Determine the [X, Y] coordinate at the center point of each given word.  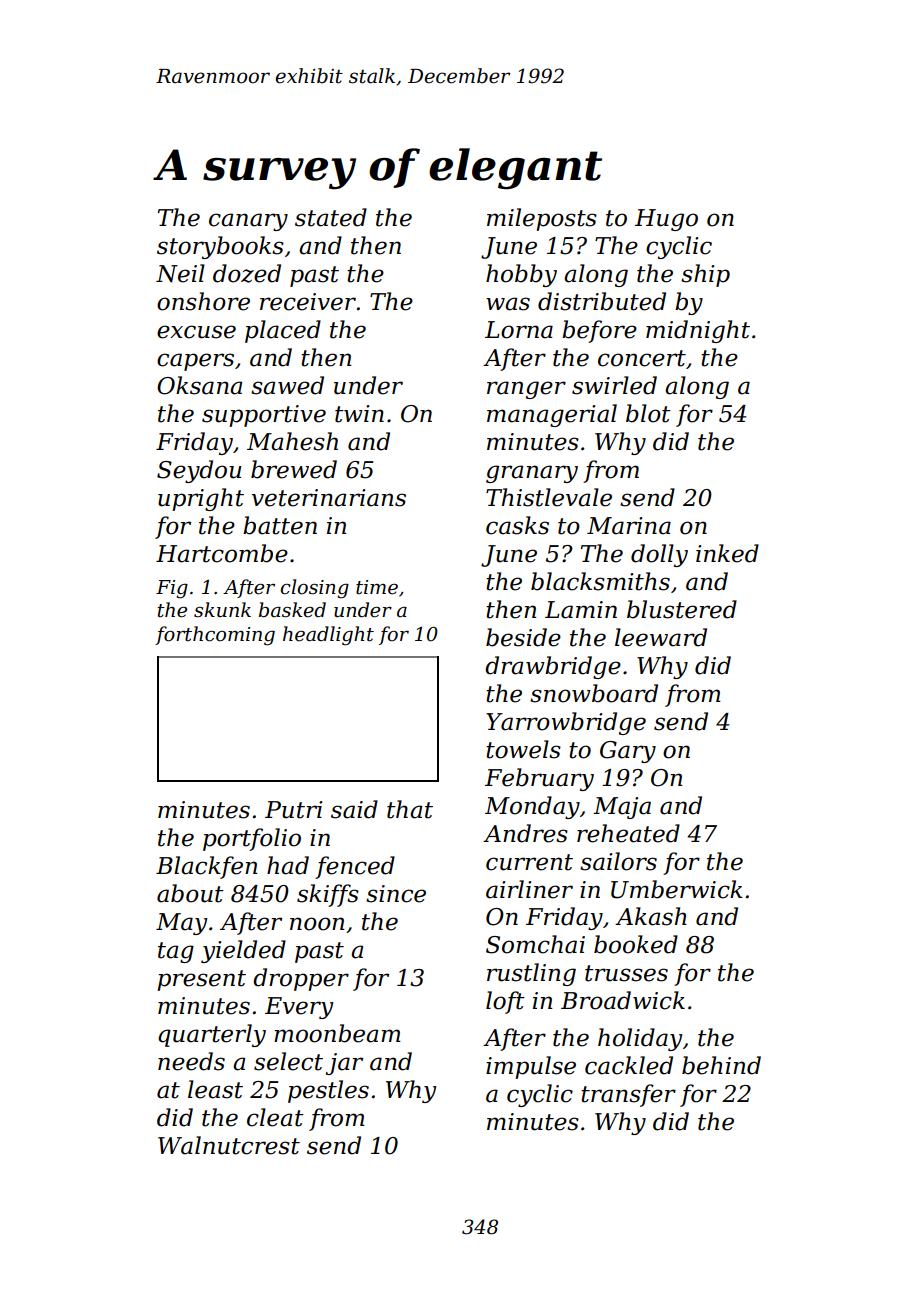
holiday [640, 1039]
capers [195, 362]
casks [517, 525]
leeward [661, 637]
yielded [243, 951]
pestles [328, 1091]
